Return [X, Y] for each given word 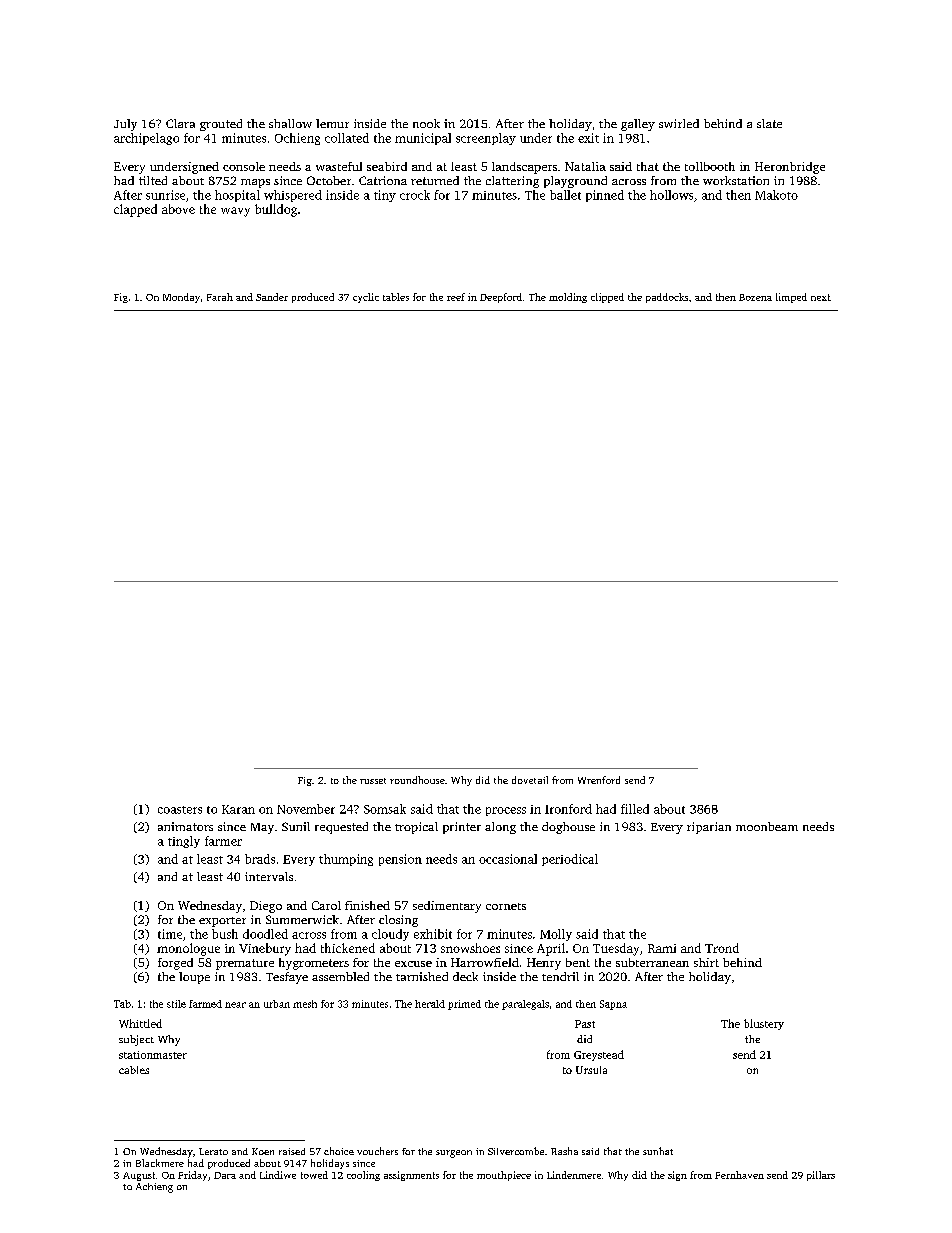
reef [456, 297]
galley [638, 125]
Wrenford [599, 780]
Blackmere [160, 1163]
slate [769, 123]
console [244, 166]
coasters [180, 810]
